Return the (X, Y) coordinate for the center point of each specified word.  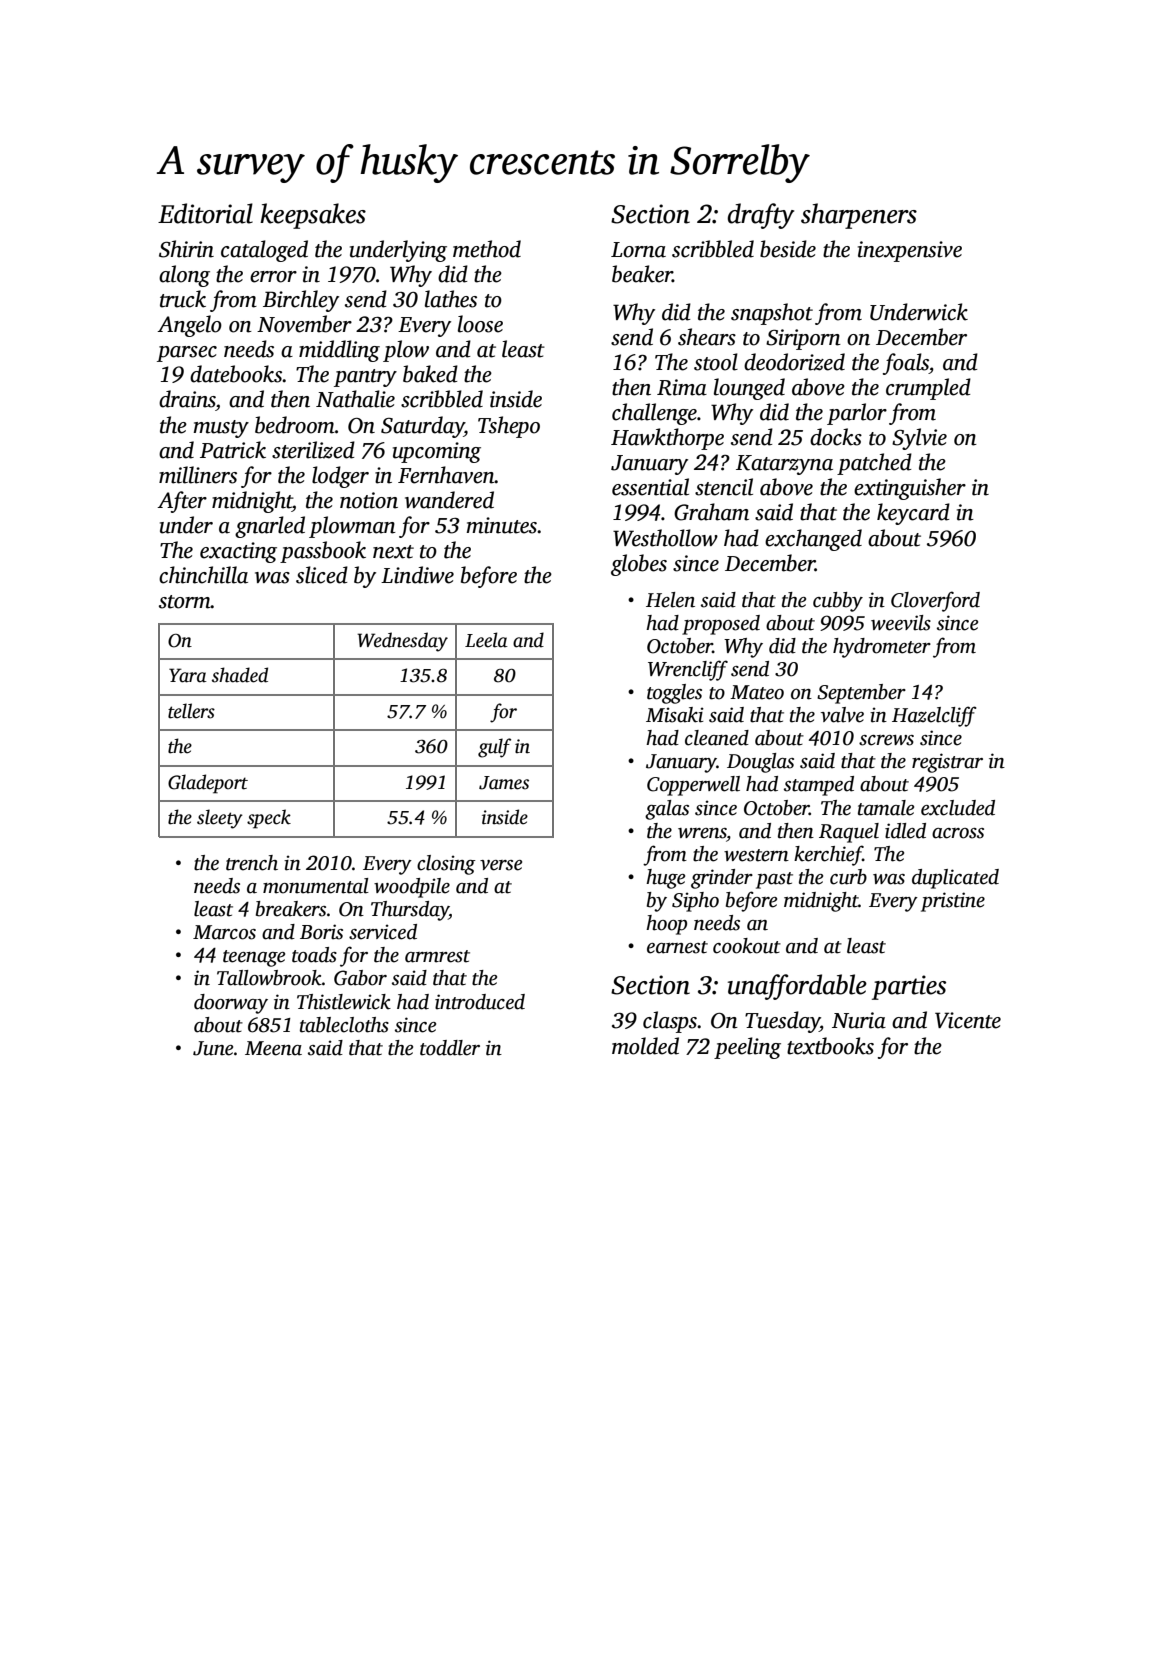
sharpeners (859, 216)
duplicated (955, 879)
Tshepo (509, 427)
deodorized (794, 362)
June (213, 1048)
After (182, 502)
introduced (480, 1002)
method (487, 249)
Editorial (205, 213)
